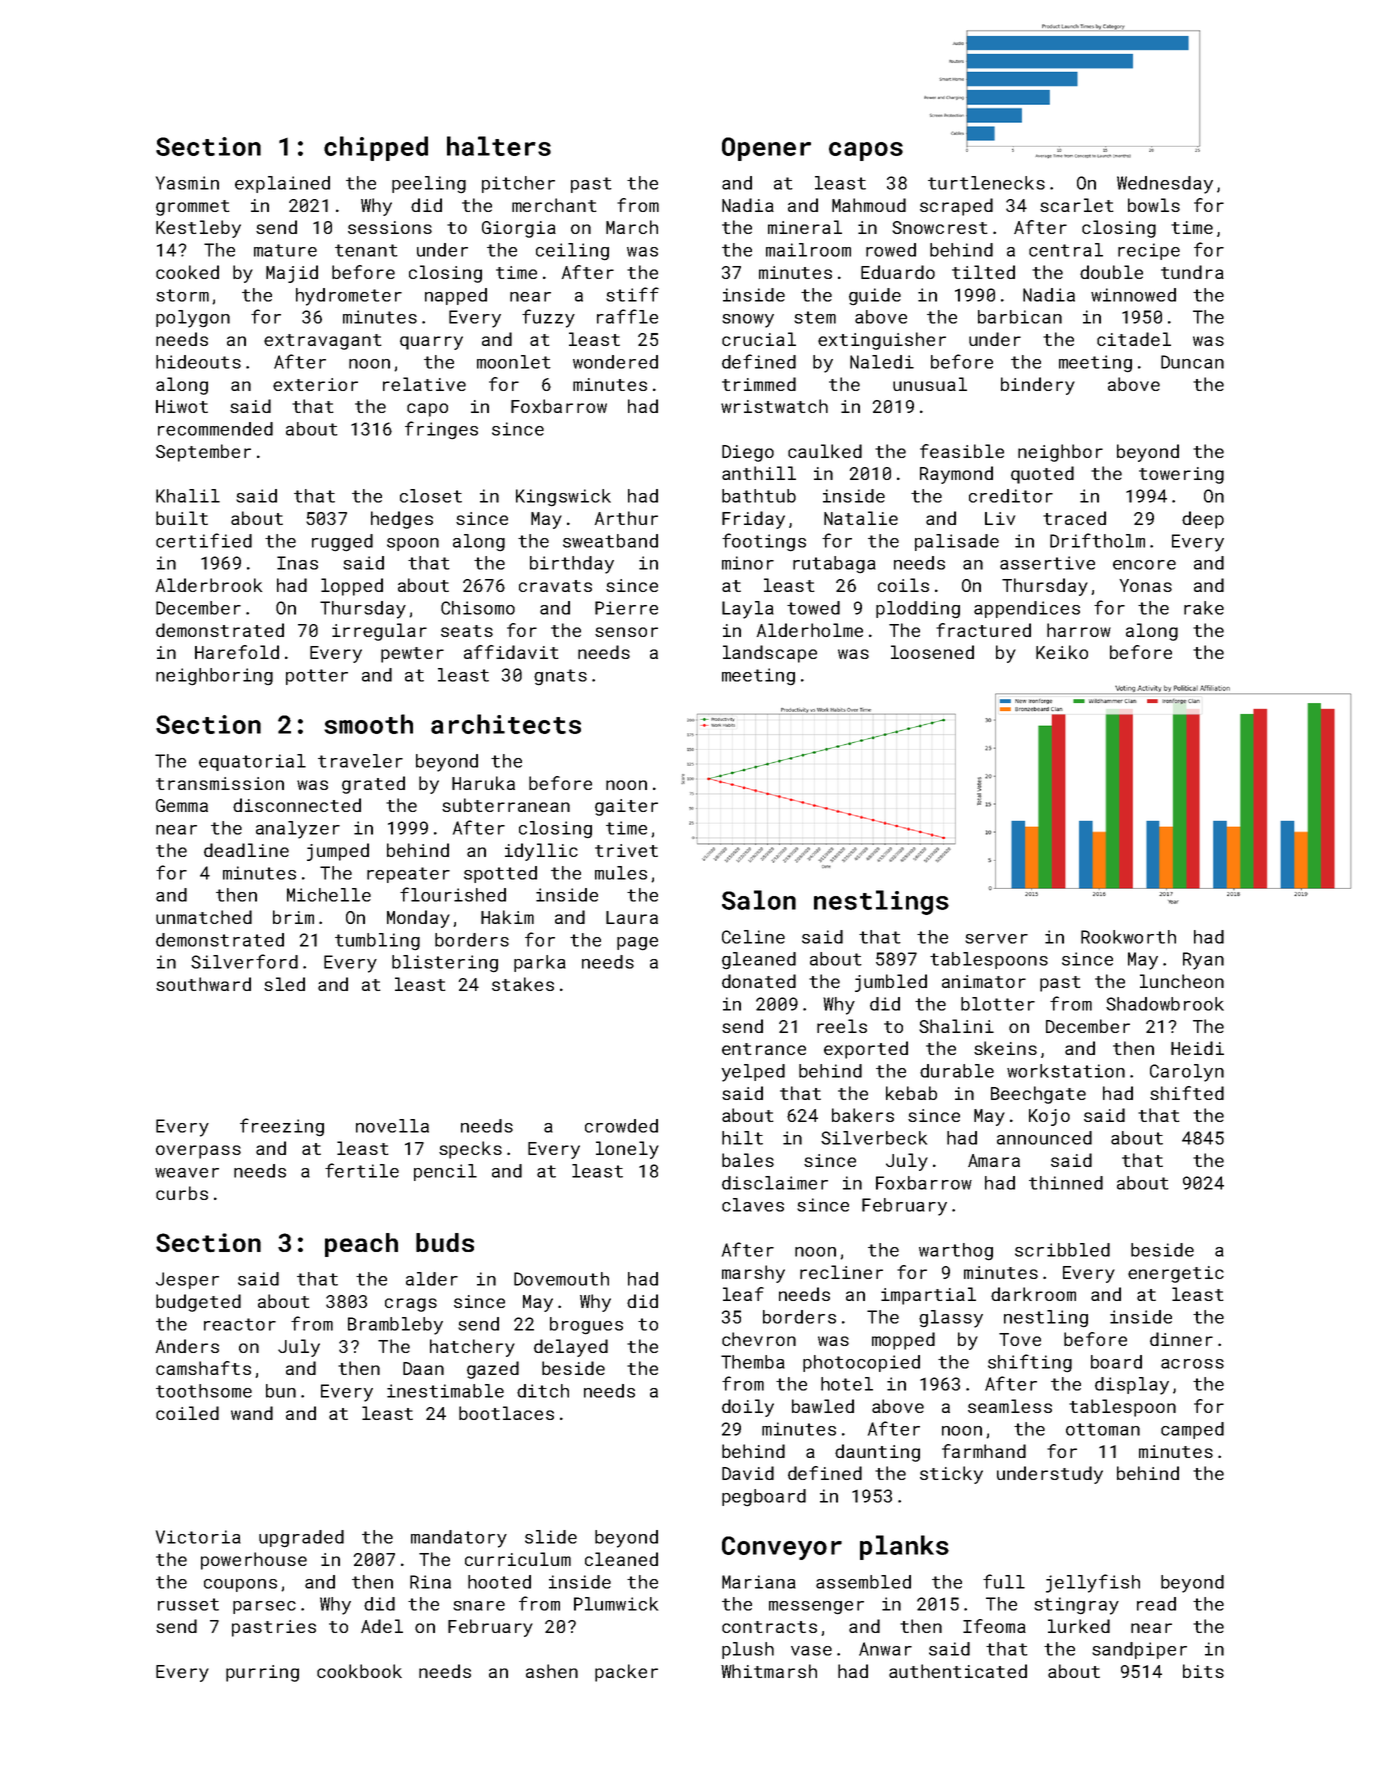 The width and height of the screenshot is (1380, 1786). I want to click on specks, so click(470, 1150).
